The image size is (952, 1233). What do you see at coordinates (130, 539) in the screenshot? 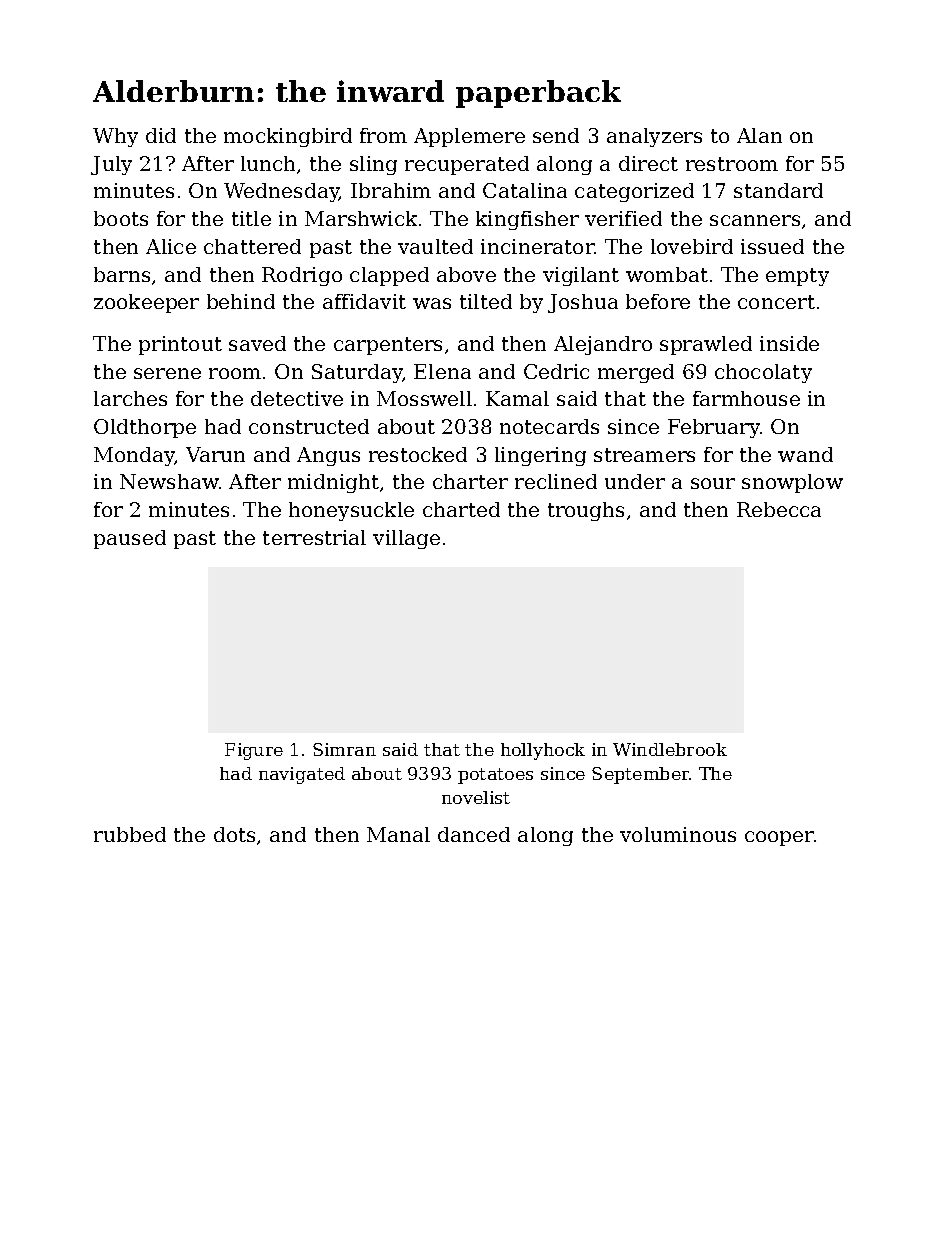
I see `paused` at bounding box center [130, 539].
